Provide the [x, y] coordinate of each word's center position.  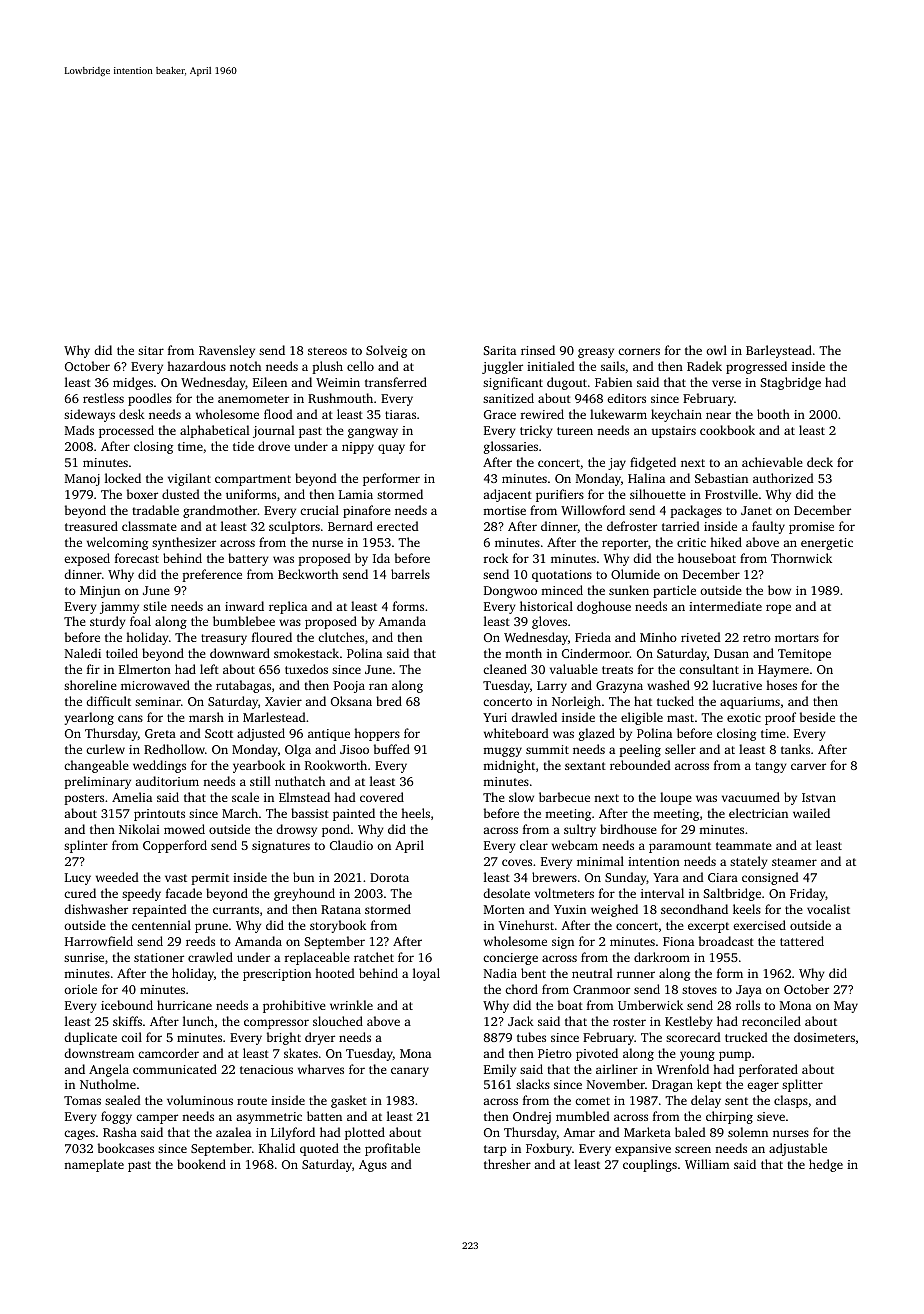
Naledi [83, 653]
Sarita [500, 350]
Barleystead [779, 351]
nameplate [94, 1165]
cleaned [505, 669]
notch [245, 366]
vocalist [828, 909]
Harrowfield [99, 941]
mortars [797, 638]
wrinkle [351, 1005]
